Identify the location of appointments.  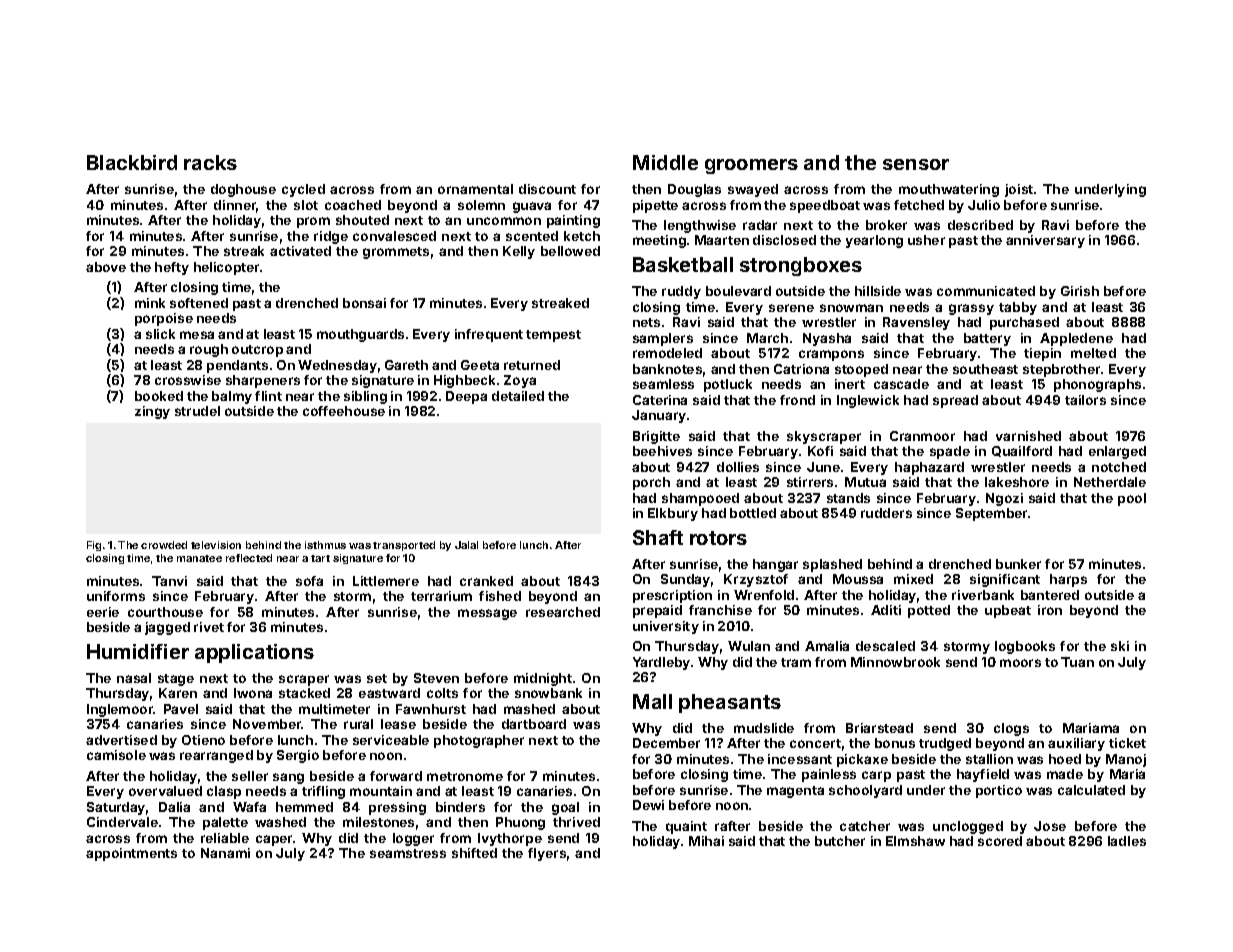
(131, 854).
